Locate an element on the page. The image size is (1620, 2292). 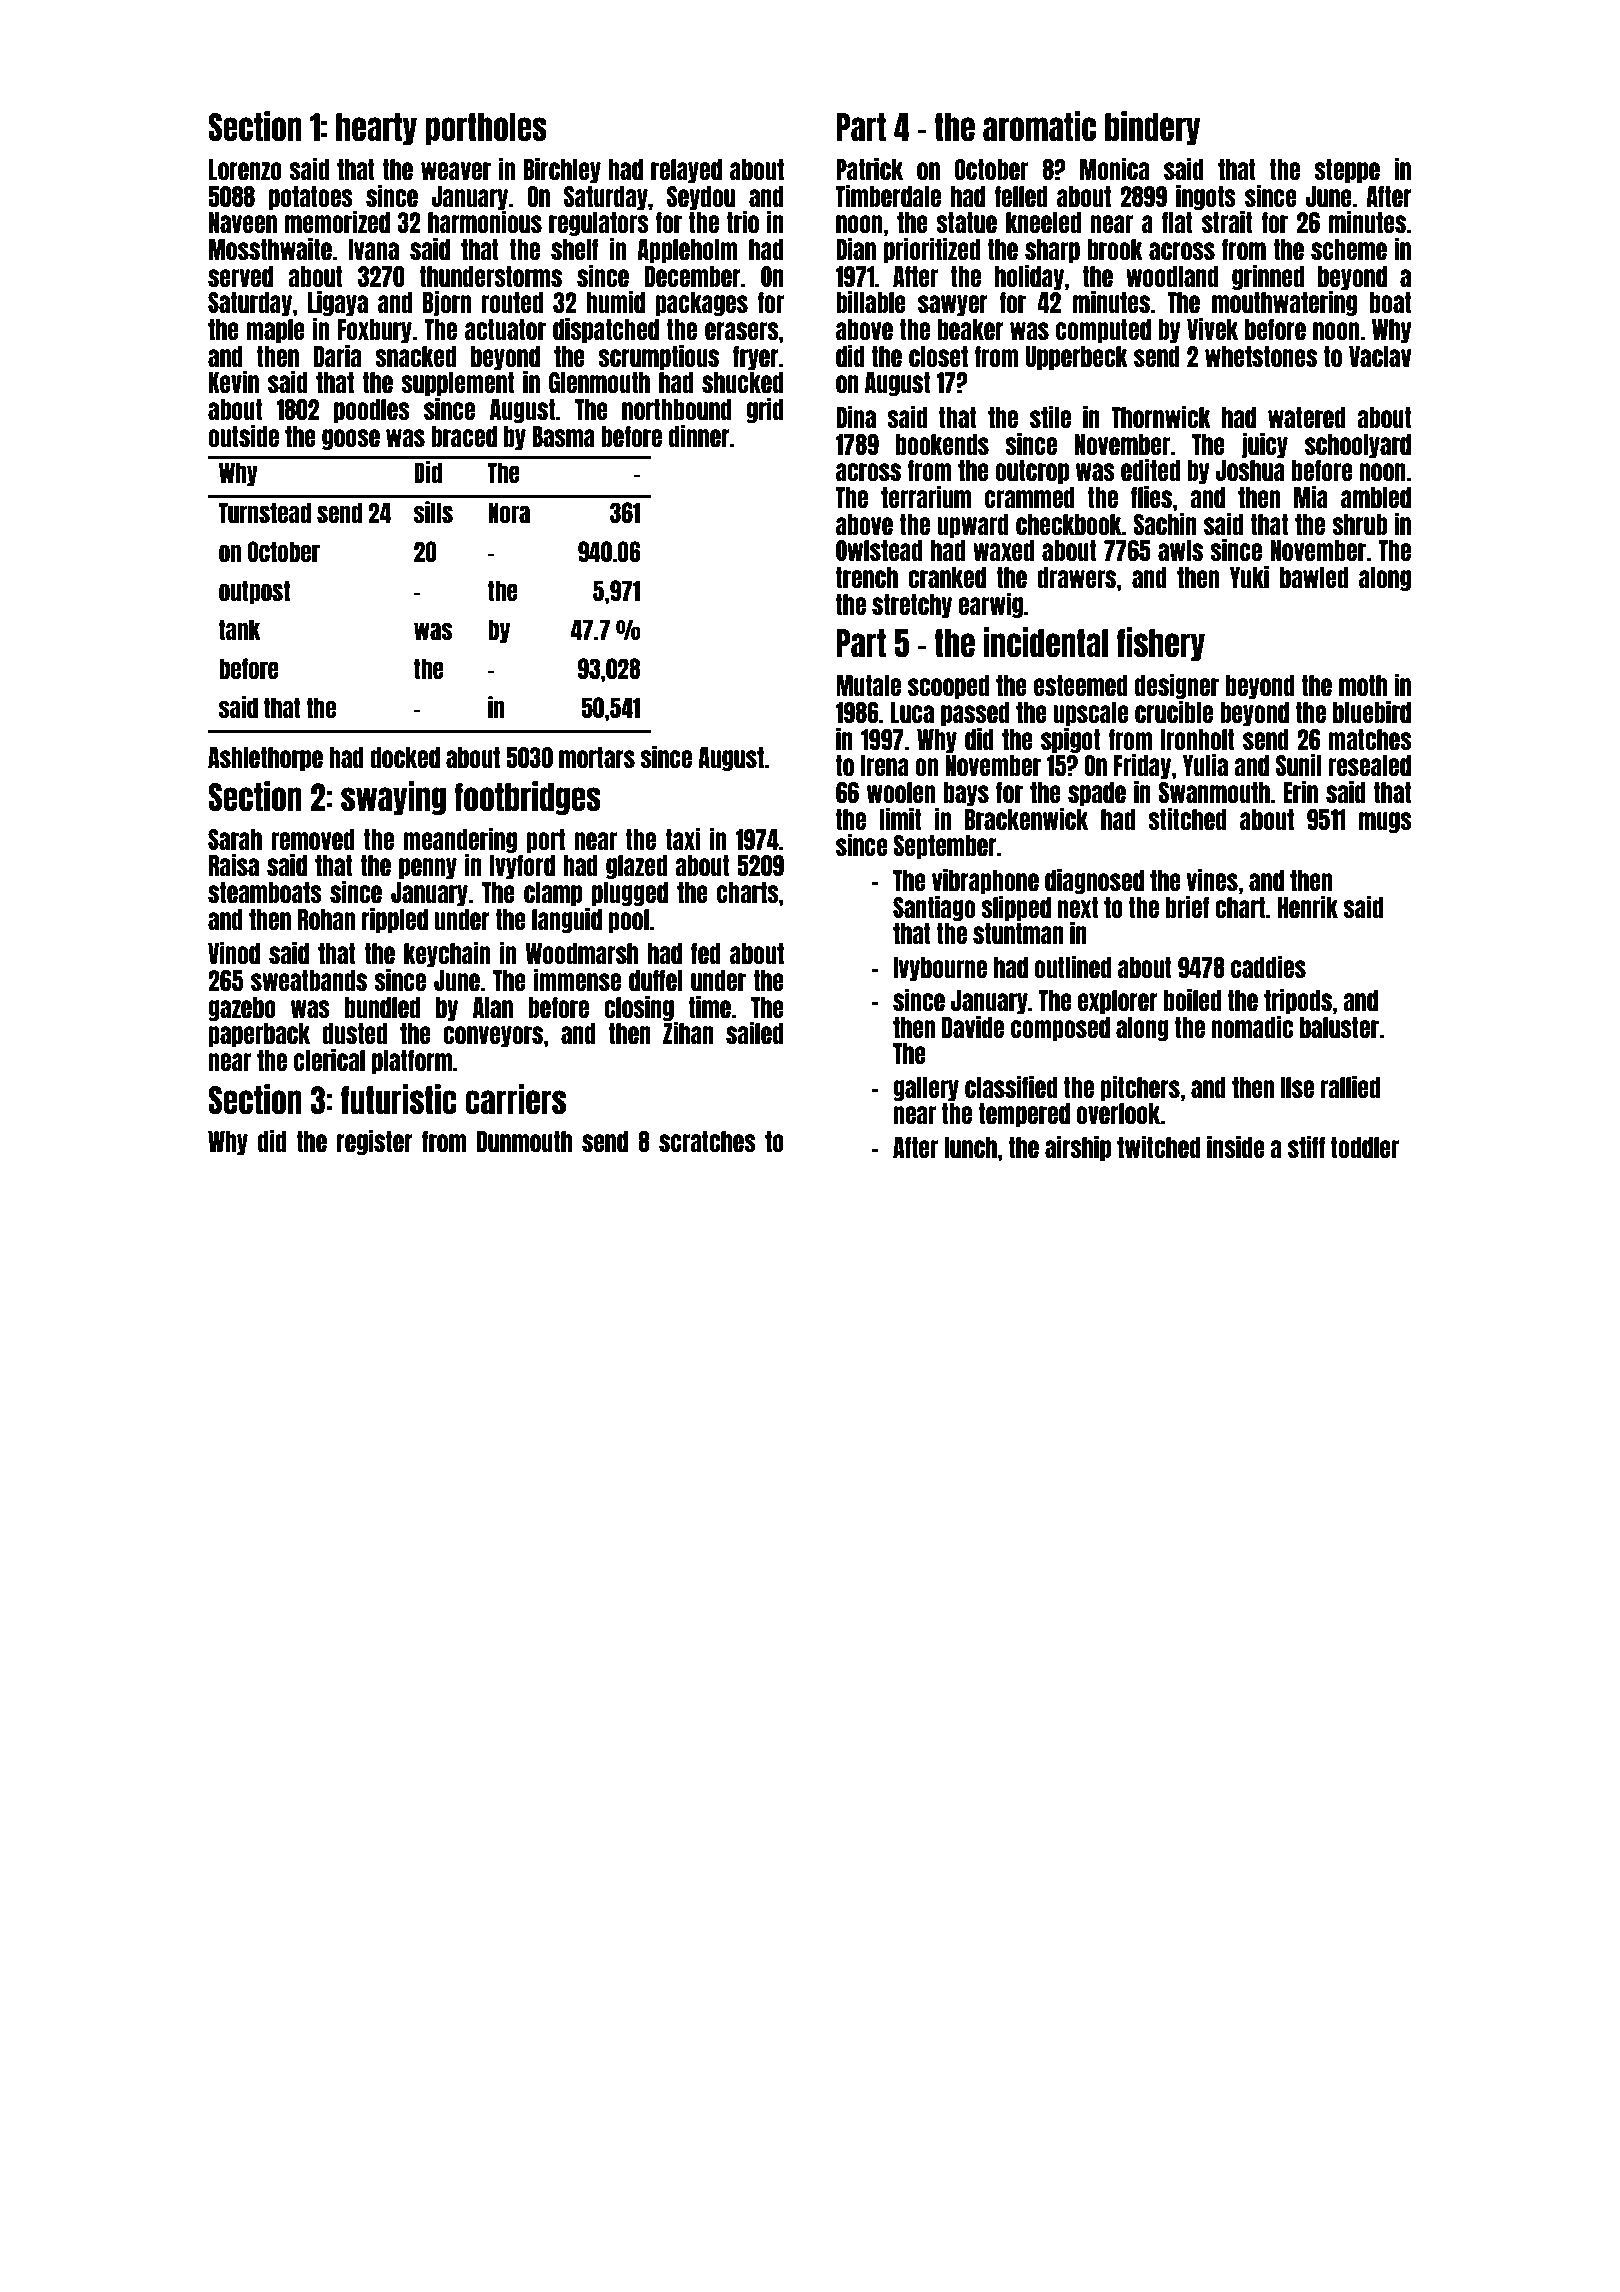
bindery is located at coordinates (1152, 128).
